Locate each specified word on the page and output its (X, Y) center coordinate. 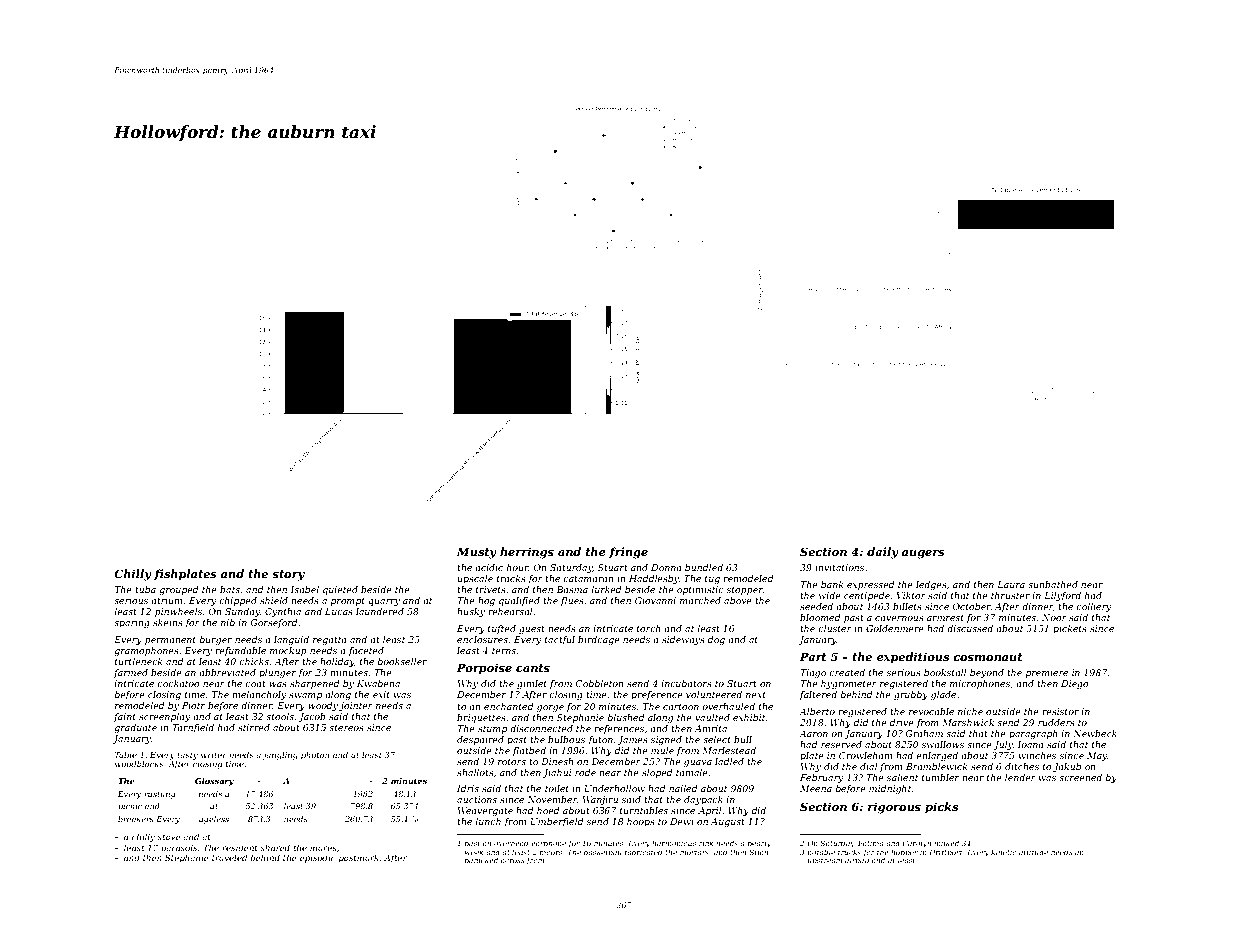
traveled (229, 857)
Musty (477, 553)
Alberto (817, 711)
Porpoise (484, 669)
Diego (1075, 684)
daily (883, 553)
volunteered (714, 694)
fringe (628, 553)
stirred (254, 727)
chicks (254, 661)
